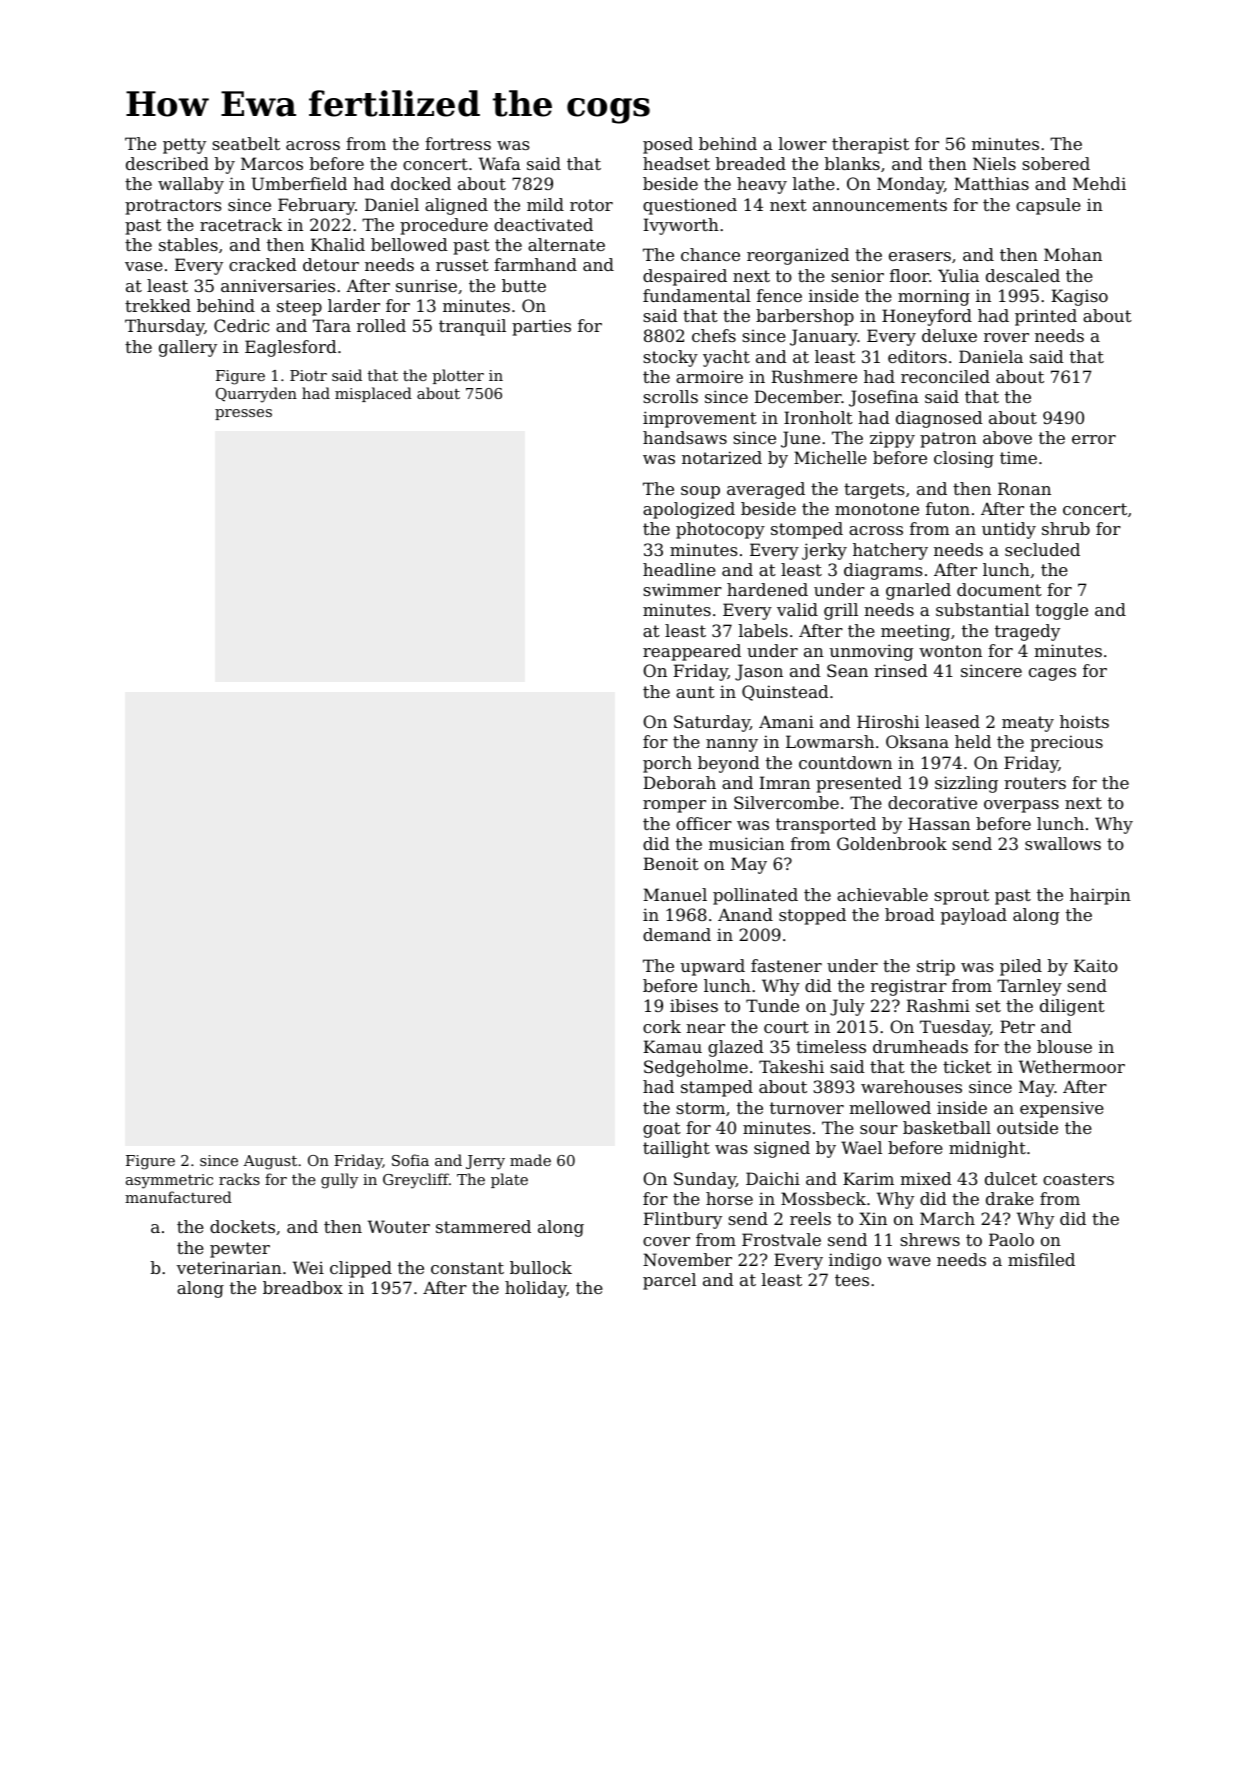 Image resolution: width=1258 pixels, height=1780 pixels. What do you see at coordinates (682, 589) in the page?
I see `swimmer` at bounding box center [682, 589].
